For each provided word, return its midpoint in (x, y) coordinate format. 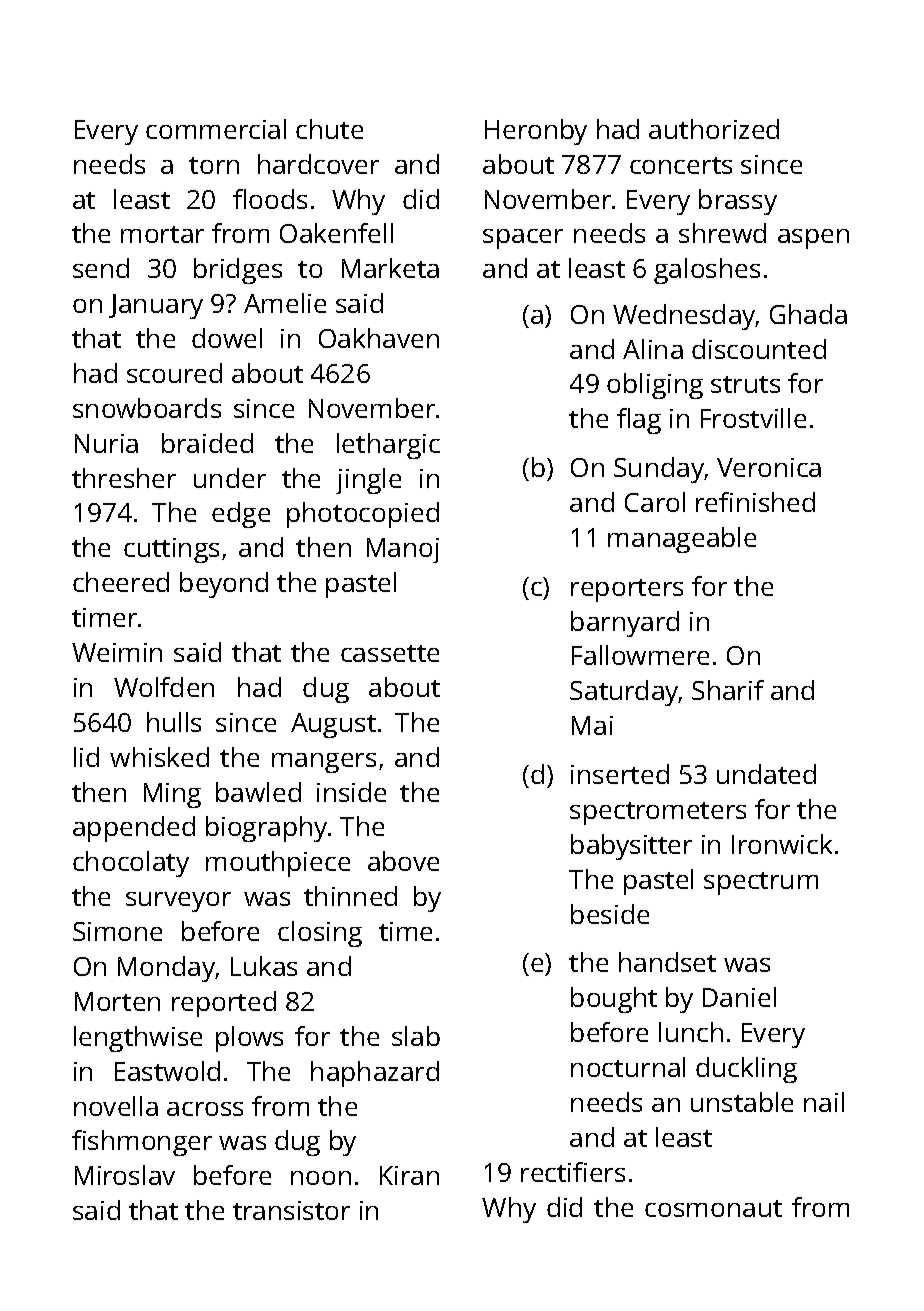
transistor (291, 1210)
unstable (742, 1102)
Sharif (728, 690)
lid (86, 757)
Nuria (106, 443)
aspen (813, 239)
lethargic (388, 446)
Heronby (536, 132)
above (403, 861)
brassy (738, 202)
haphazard (375, 1074)
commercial (216, 129)
